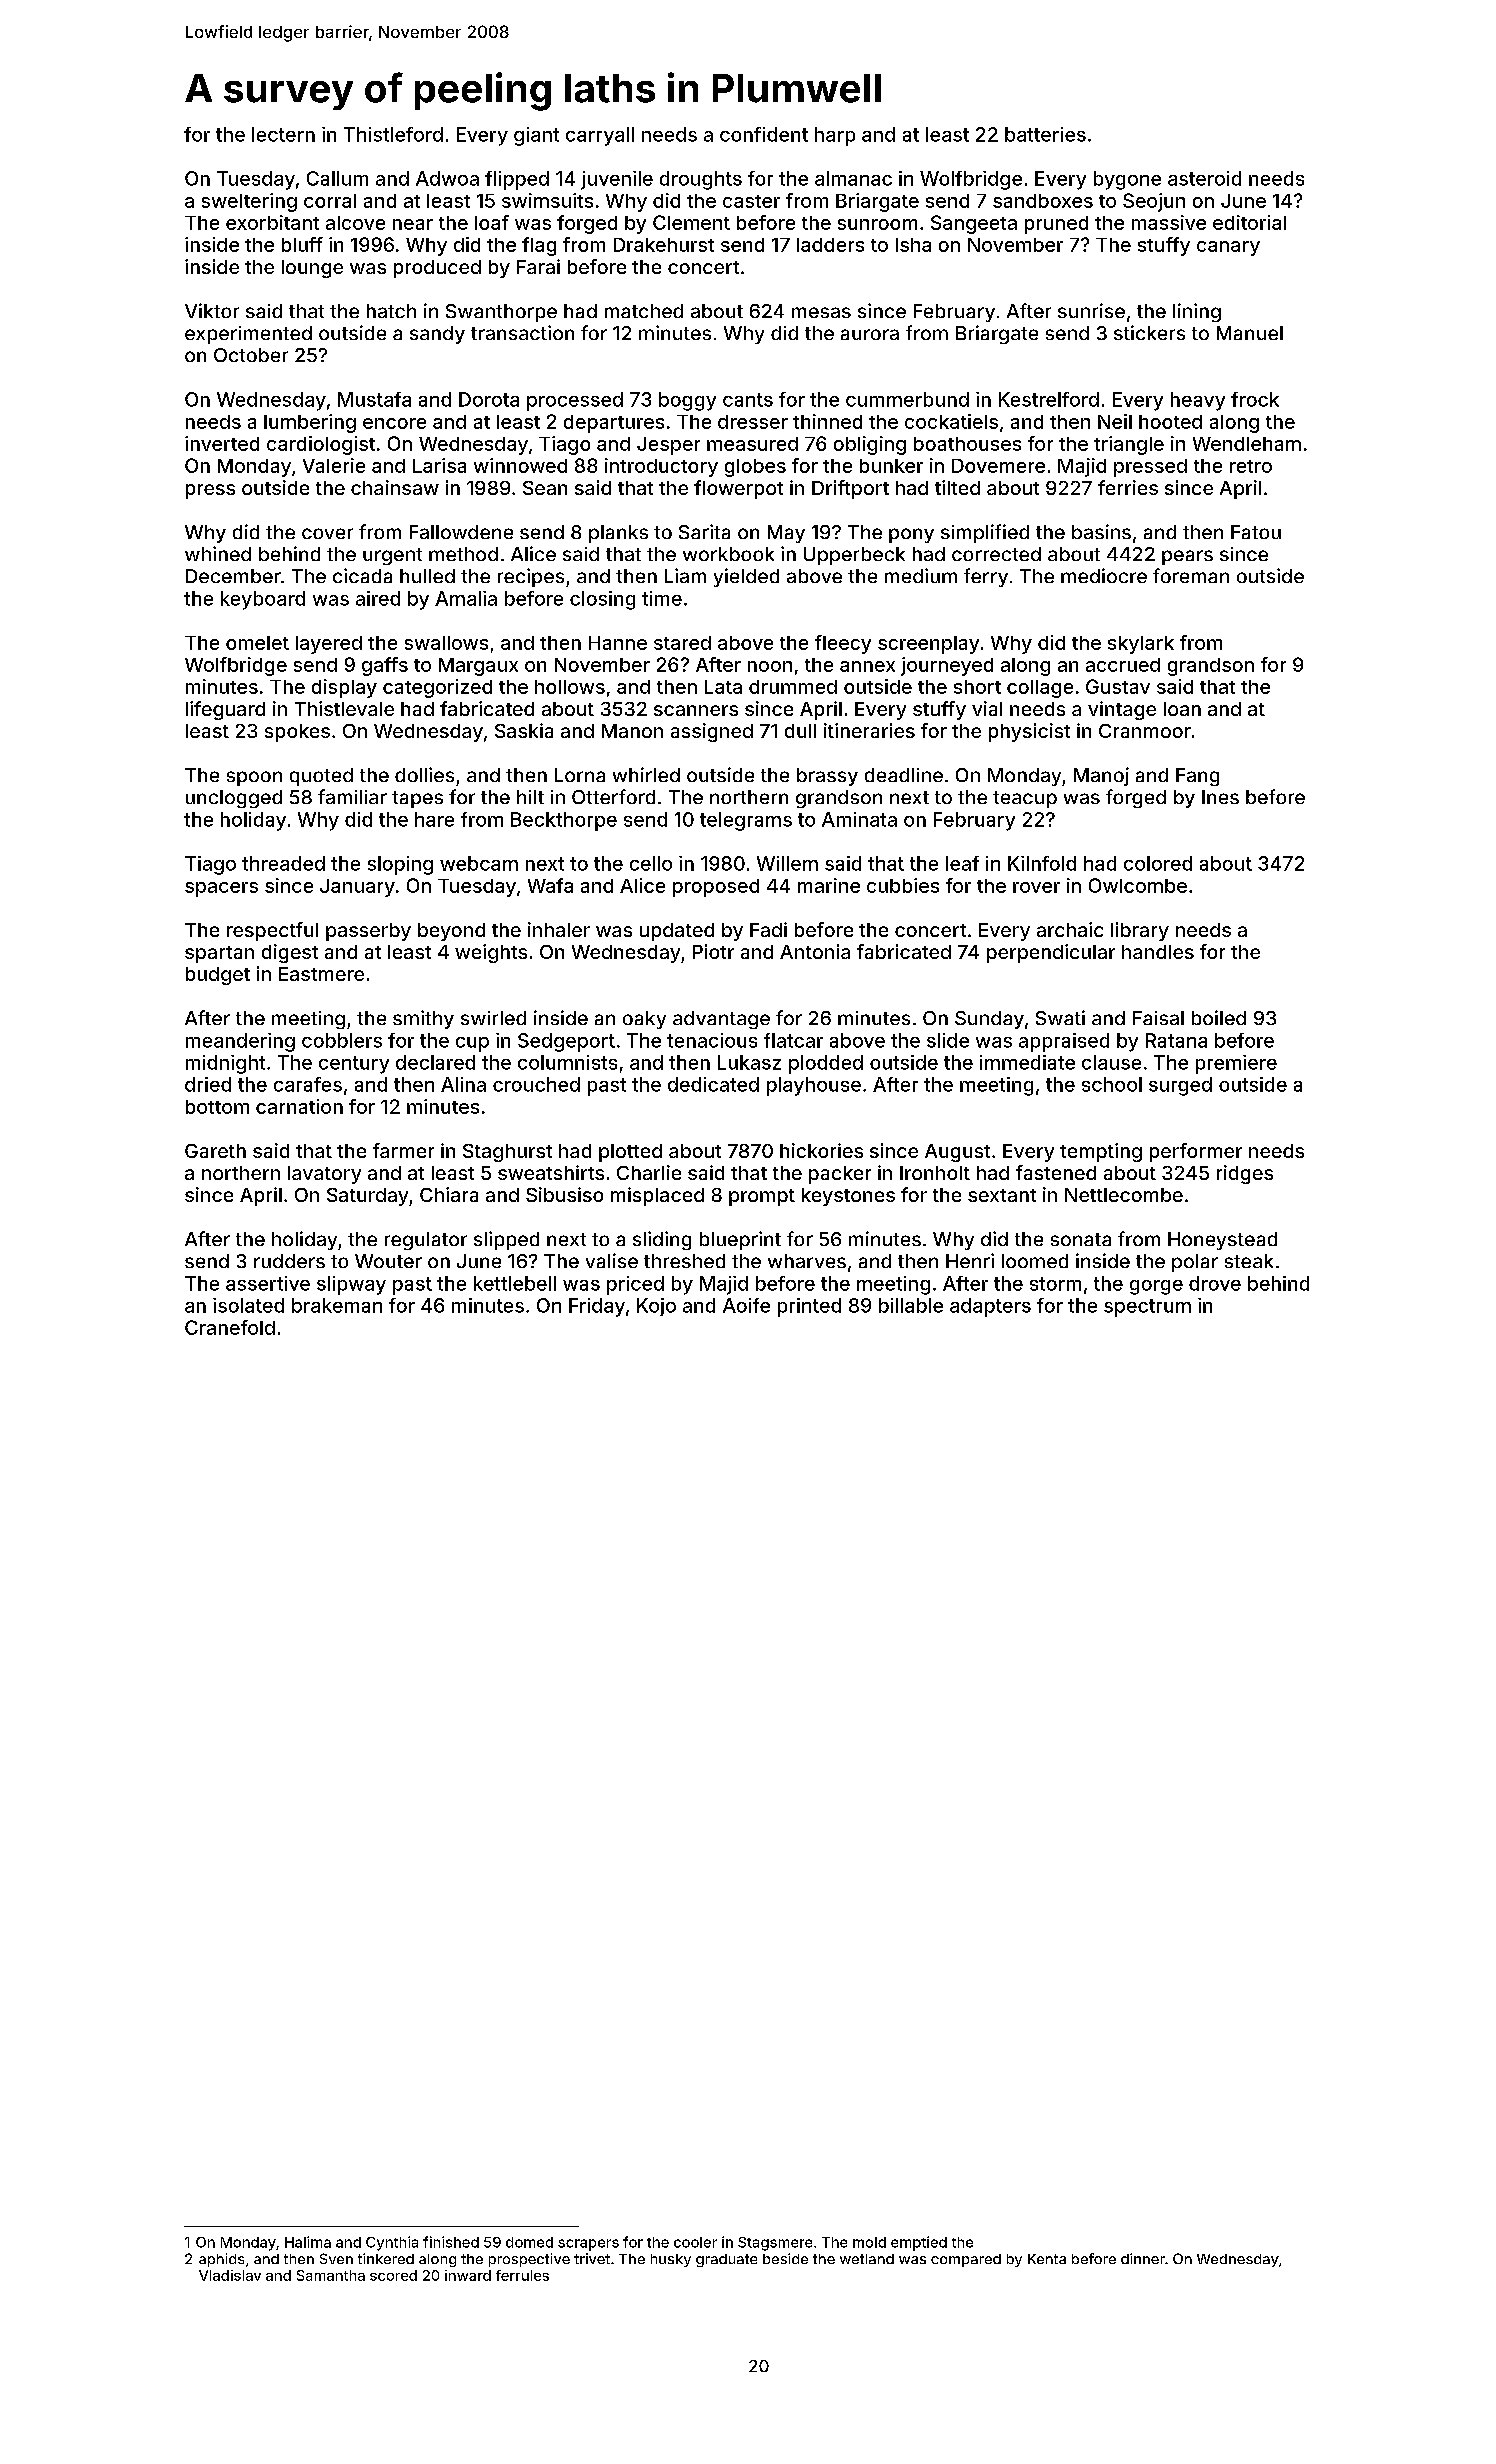 This page has height=2464, width=1496. I want to click on Friday, so click(597, 1307).
